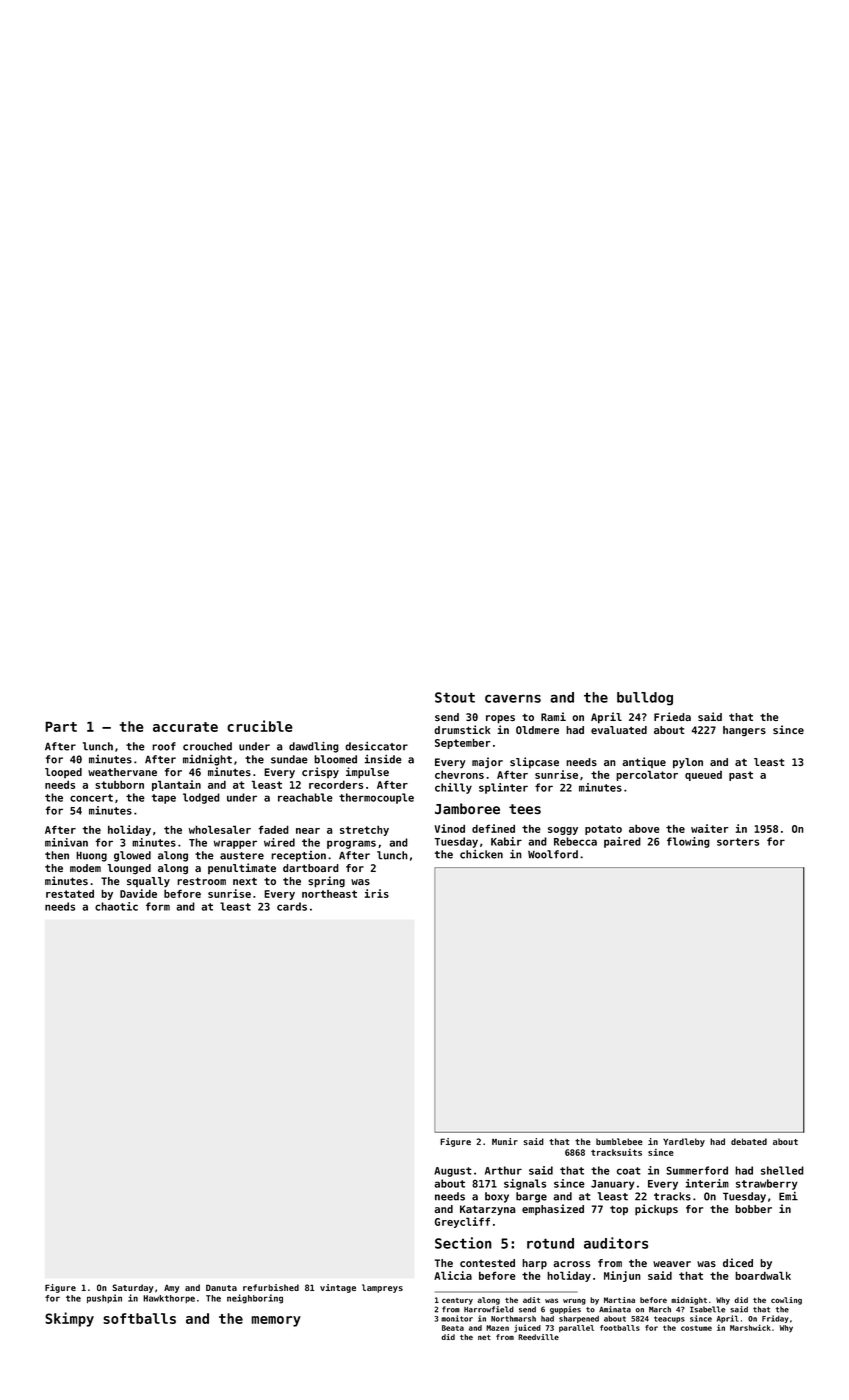 The width and height of the image is (849, 1400). What do you see at coordinates (276, 1321) in the image?
I see `memory` at bounding box center [276, 1321].
